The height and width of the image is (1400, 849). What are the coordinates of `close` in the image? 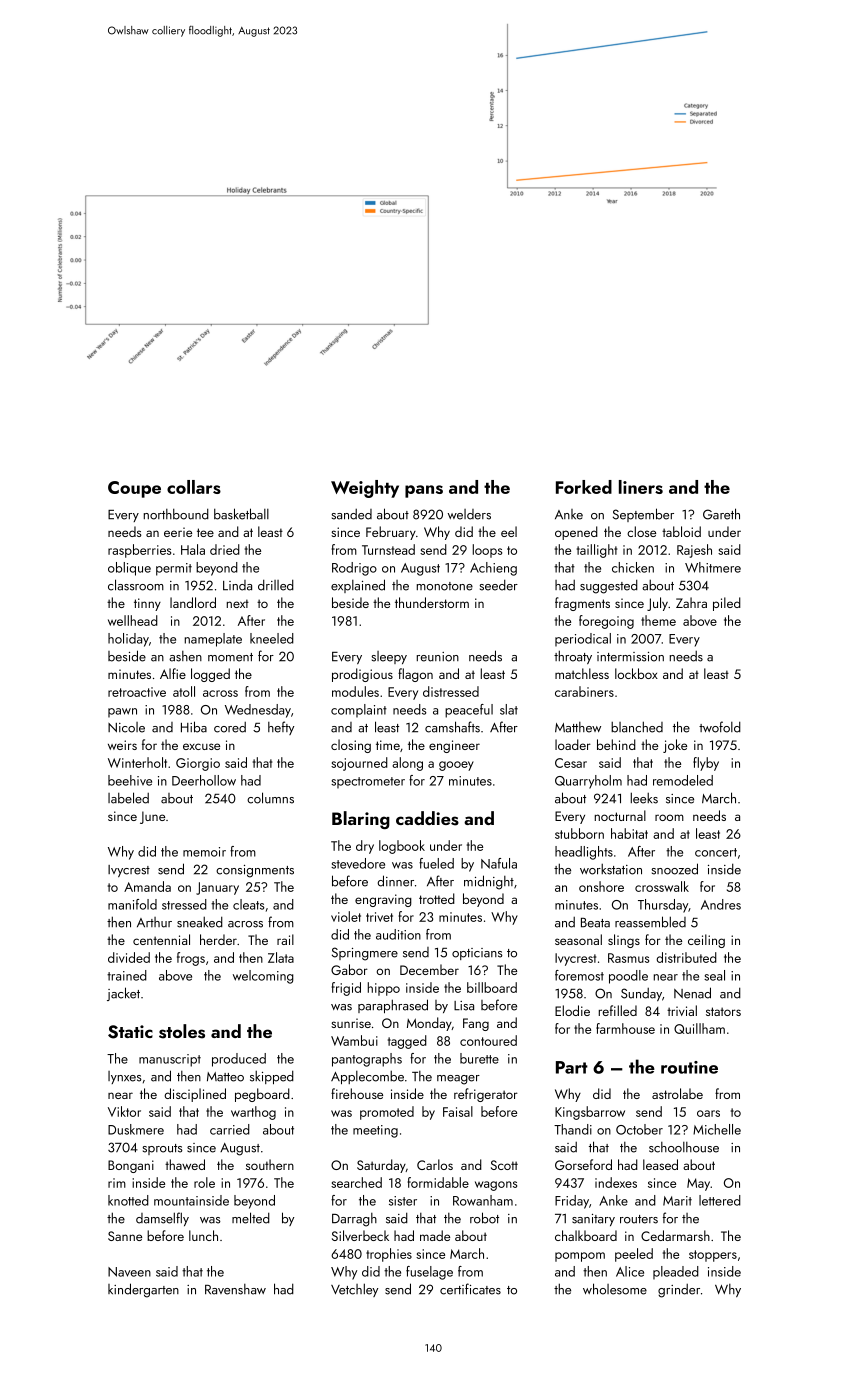 It's located at (641, 531).
